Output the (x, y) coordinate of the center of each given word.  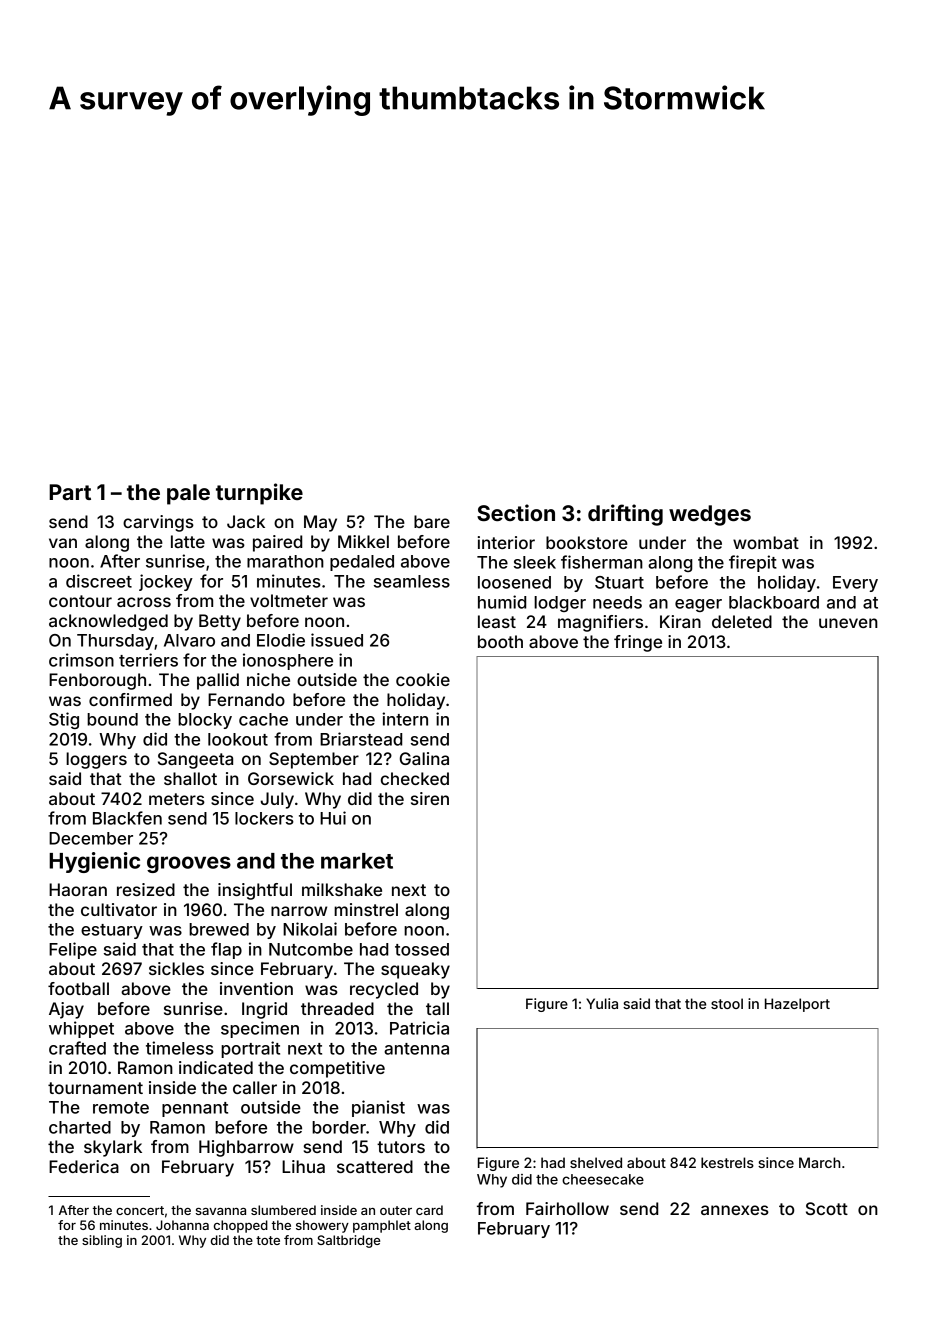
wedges (710, 515)
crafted (77, 1048)
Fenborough (97, 681)
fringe (638, 643)
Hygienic (94, 862)
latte (188, 541)
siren (430, 798)
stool (727, 1003)
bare (432, 521)
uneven (848, 623)
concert (140, 1210)
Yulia (602, 1003)
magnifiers (600, 623)
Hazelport (797, 1005)
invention (256, 988)
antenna (416, 1049)
